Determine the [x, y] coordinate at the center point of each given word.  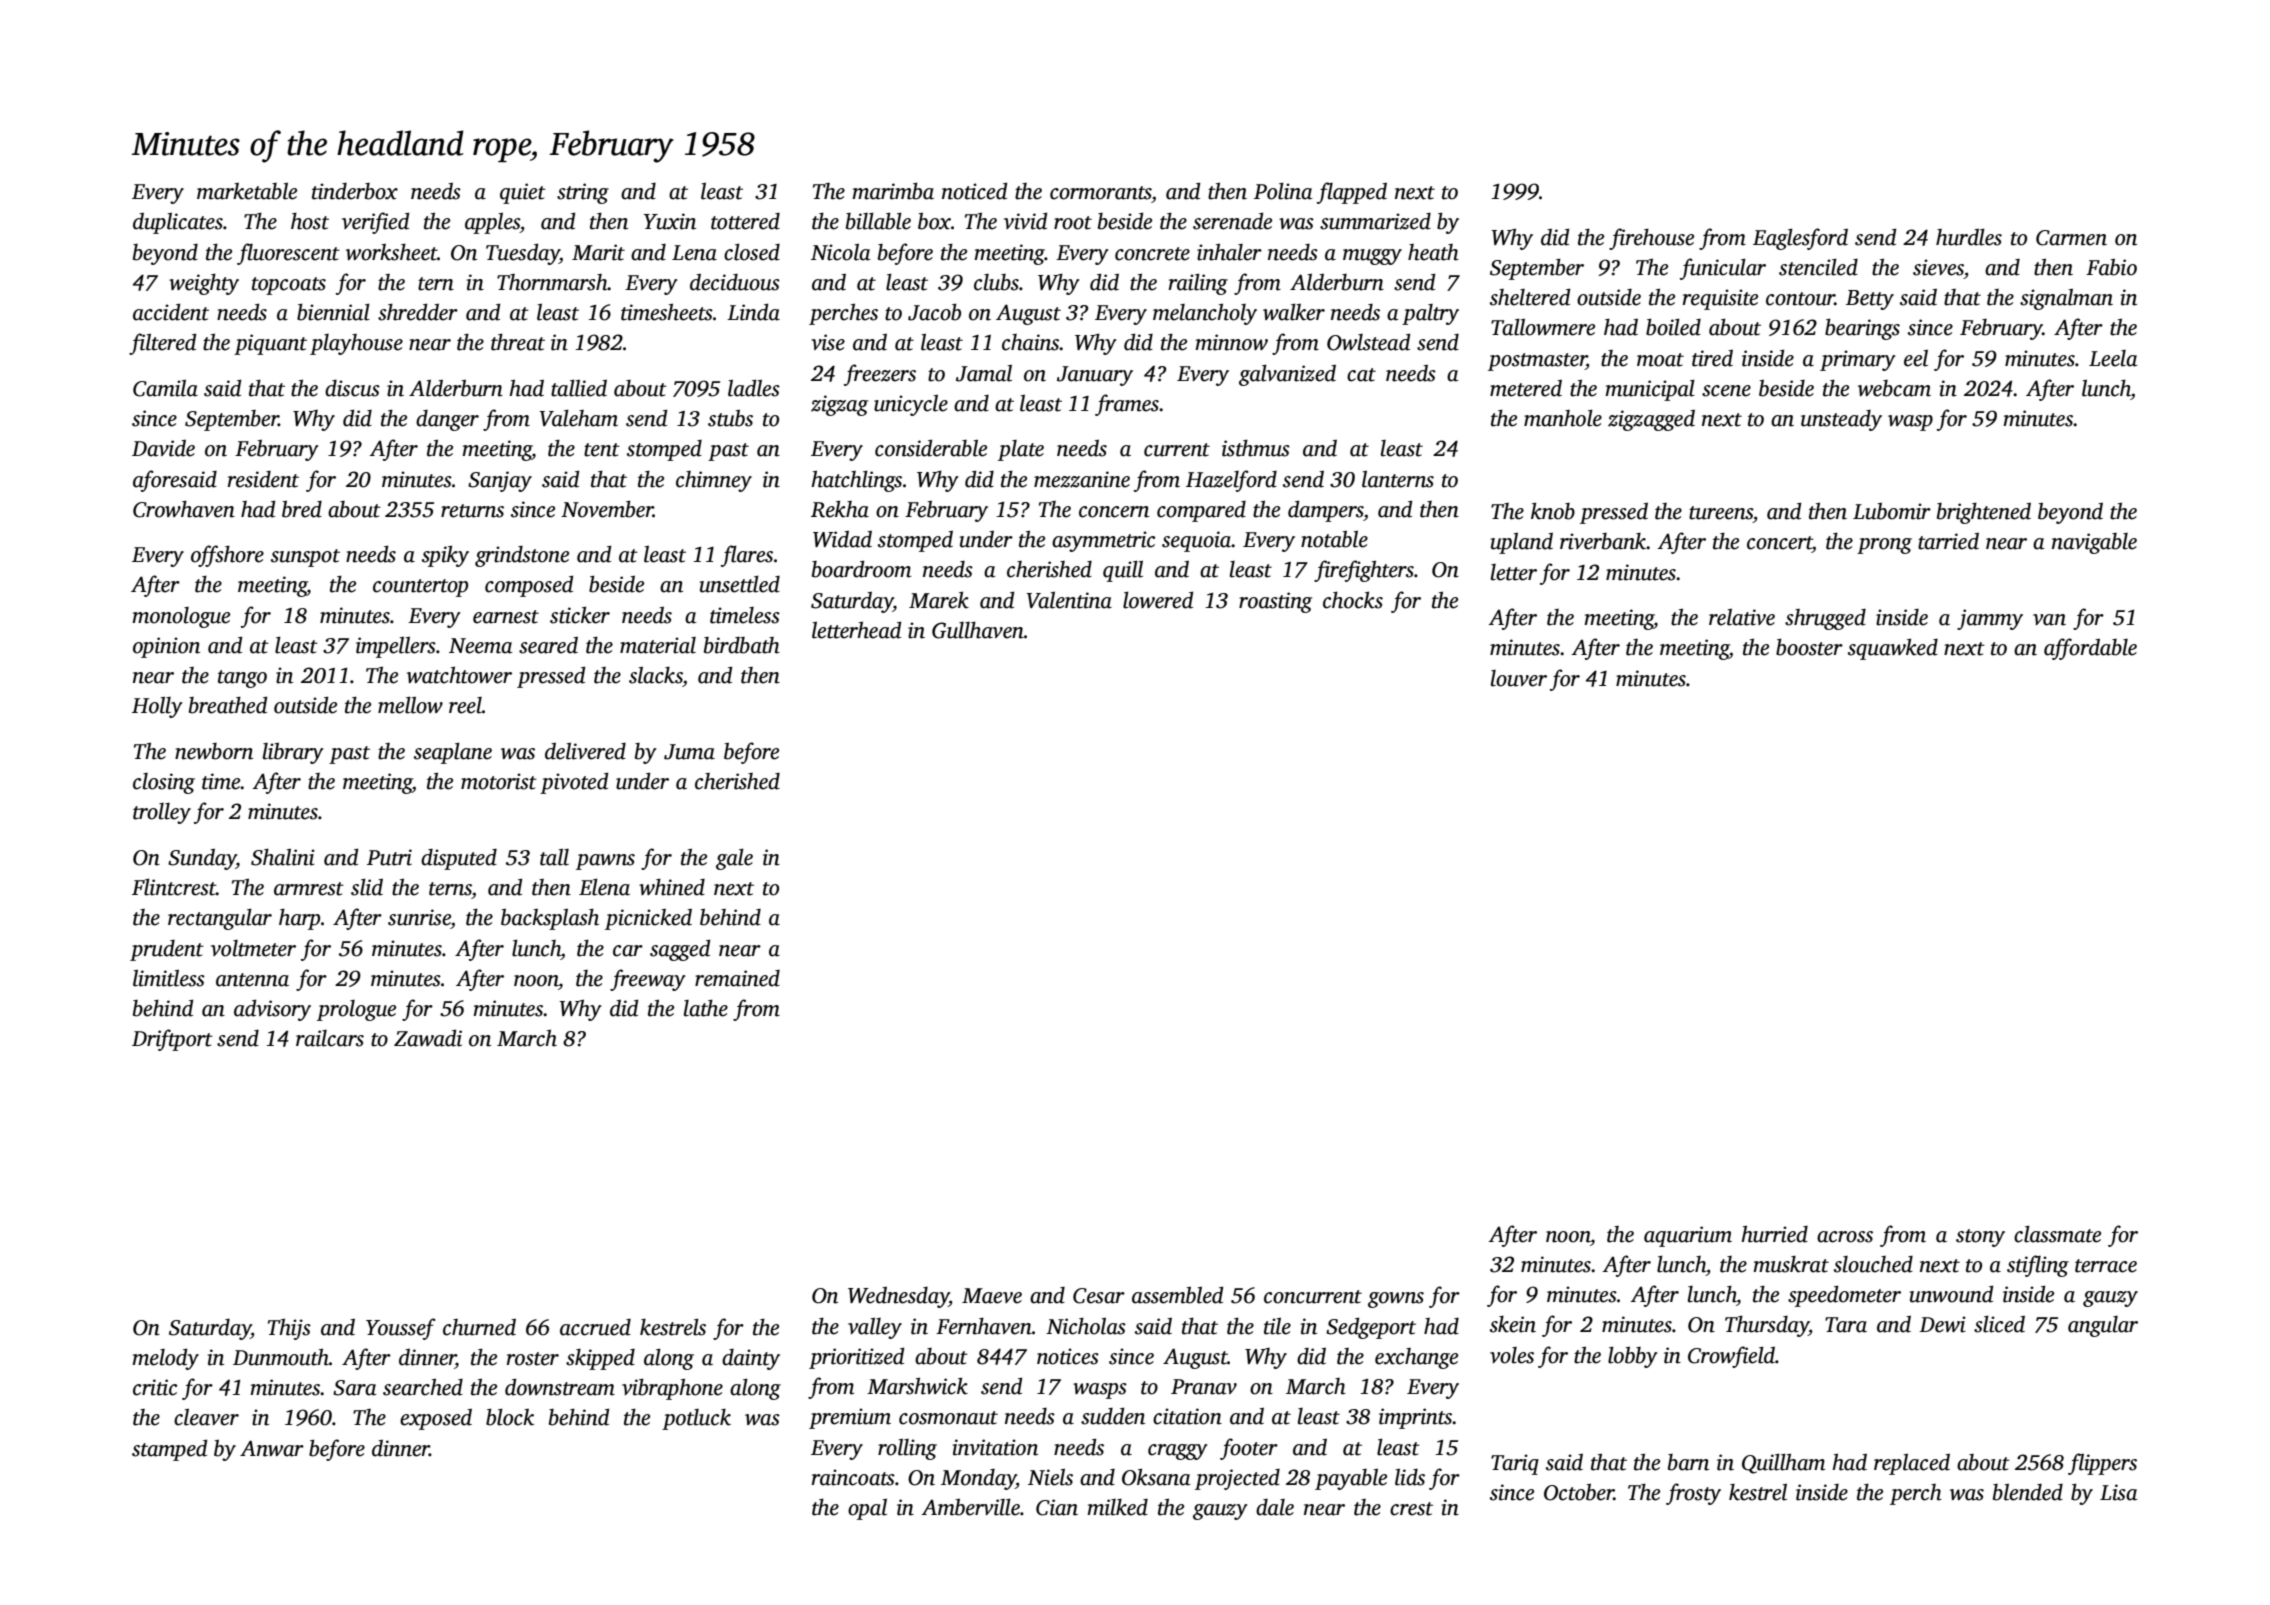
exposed [436, 1419]
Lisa [2119, 1492]
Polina [1283, 191]
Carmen [2071, 238]
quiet [523, 193]
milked [1117, 1507]
